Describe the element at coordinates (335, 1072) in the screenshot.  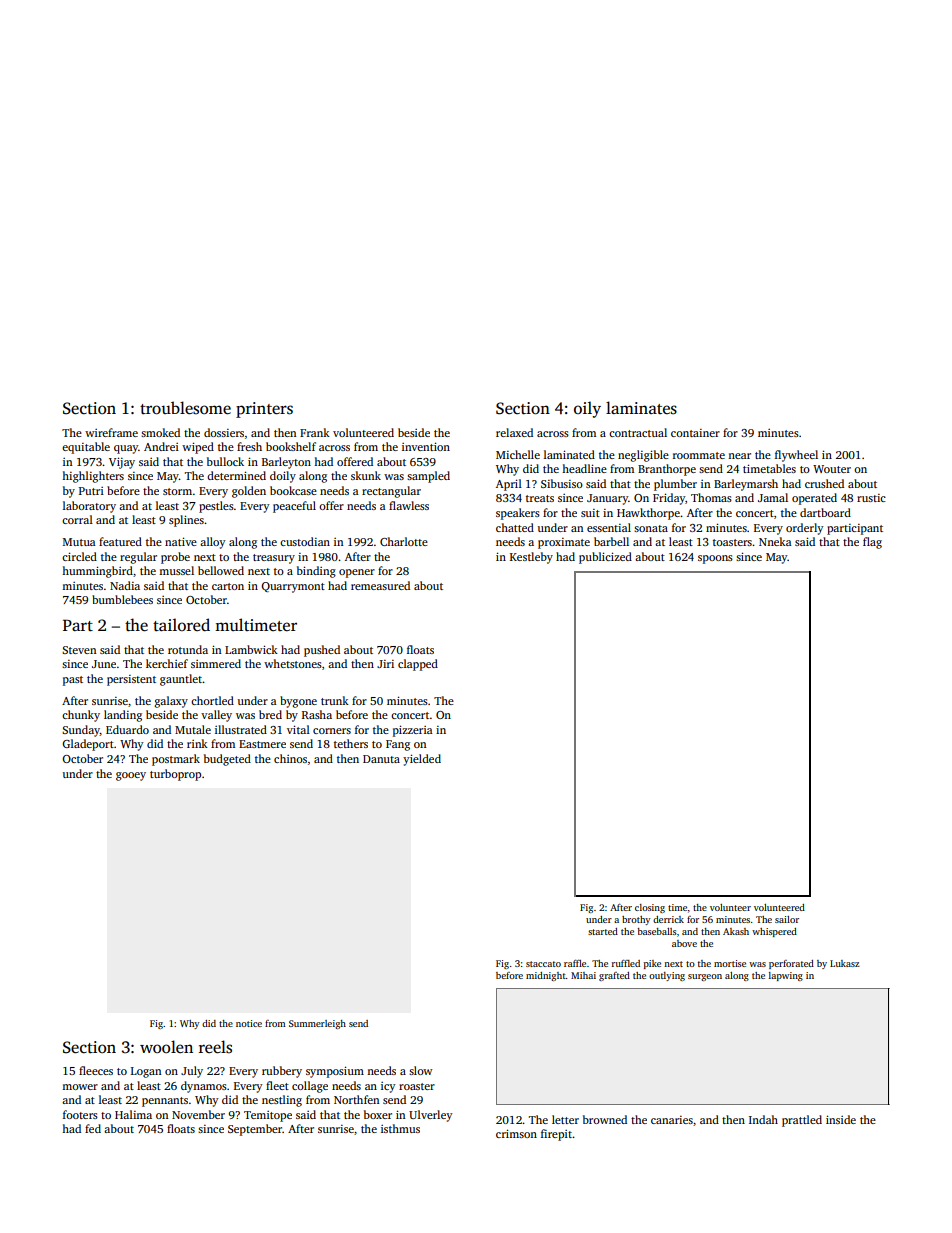
I see `symposium` at that location.
